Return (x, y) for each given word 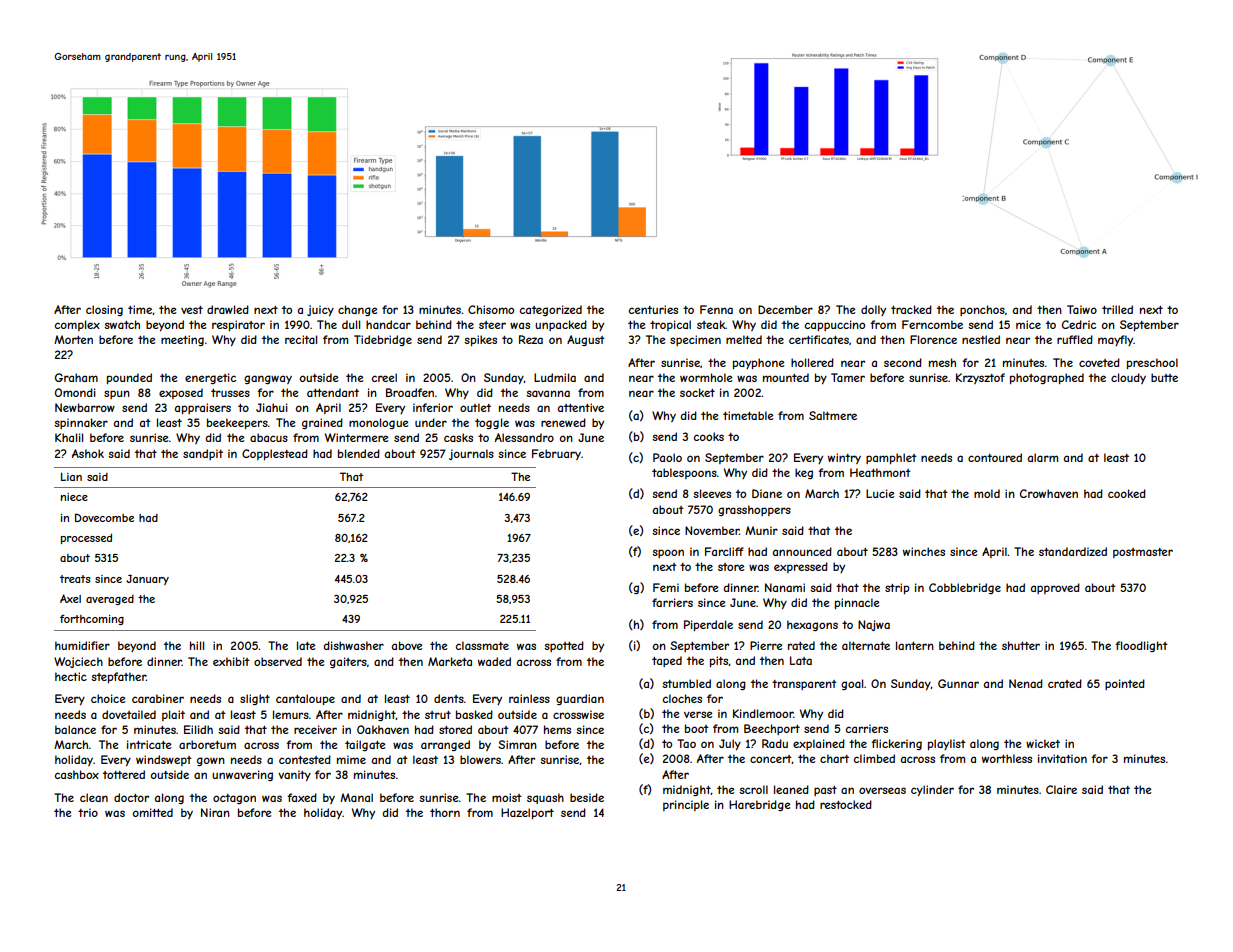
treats (75, 579)
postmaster (1143, 553)
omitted (153, 812)
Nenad (1026, 683)
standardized (1073, 551)
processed (86, 539)
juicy (320, 310)
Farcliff (724, 551)
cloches (682, 698)
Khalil (69, 437)
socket (697, 392)
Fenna (716, 309)
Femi (666, 587)
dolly (873, 310)
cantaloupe (305, 699)
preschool (1152, 363)
